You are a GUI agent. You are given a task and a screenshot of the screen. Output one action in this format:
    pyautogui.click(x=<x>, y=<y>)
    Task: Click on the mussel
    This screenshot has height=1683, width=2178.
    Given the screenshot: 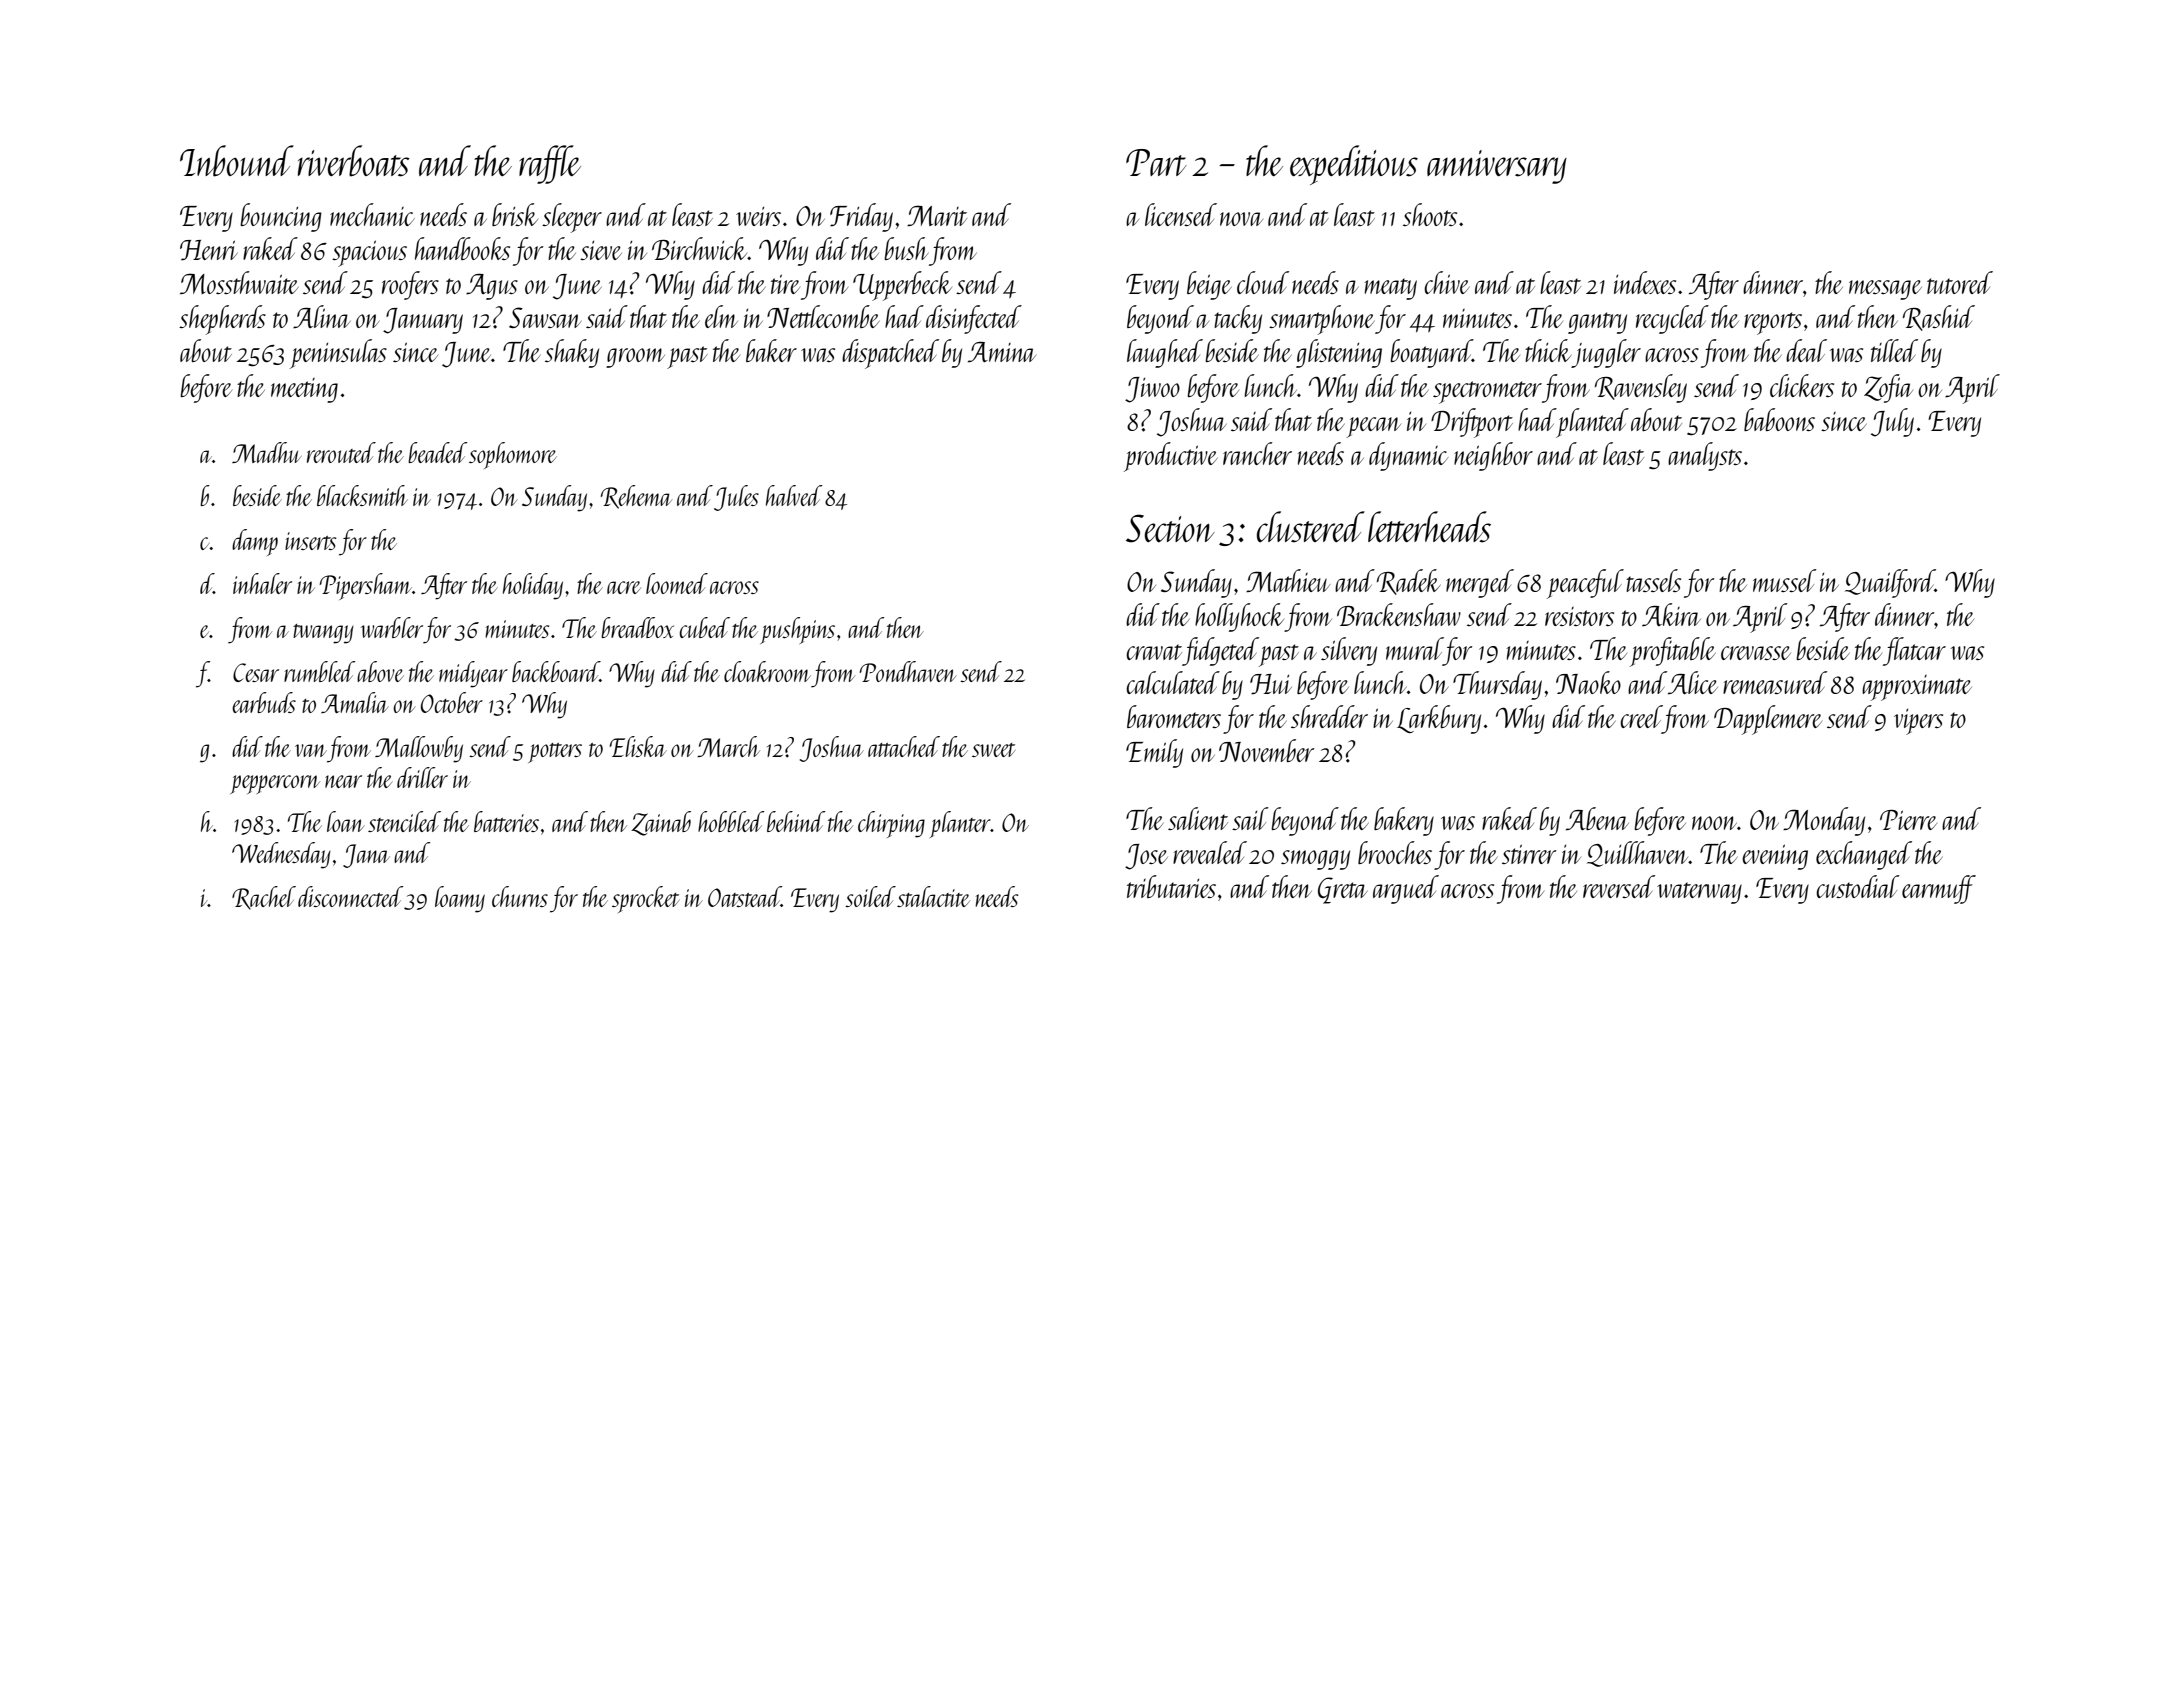 What is the action you would take?
    pyautogui.click(x=1785, y=580)
